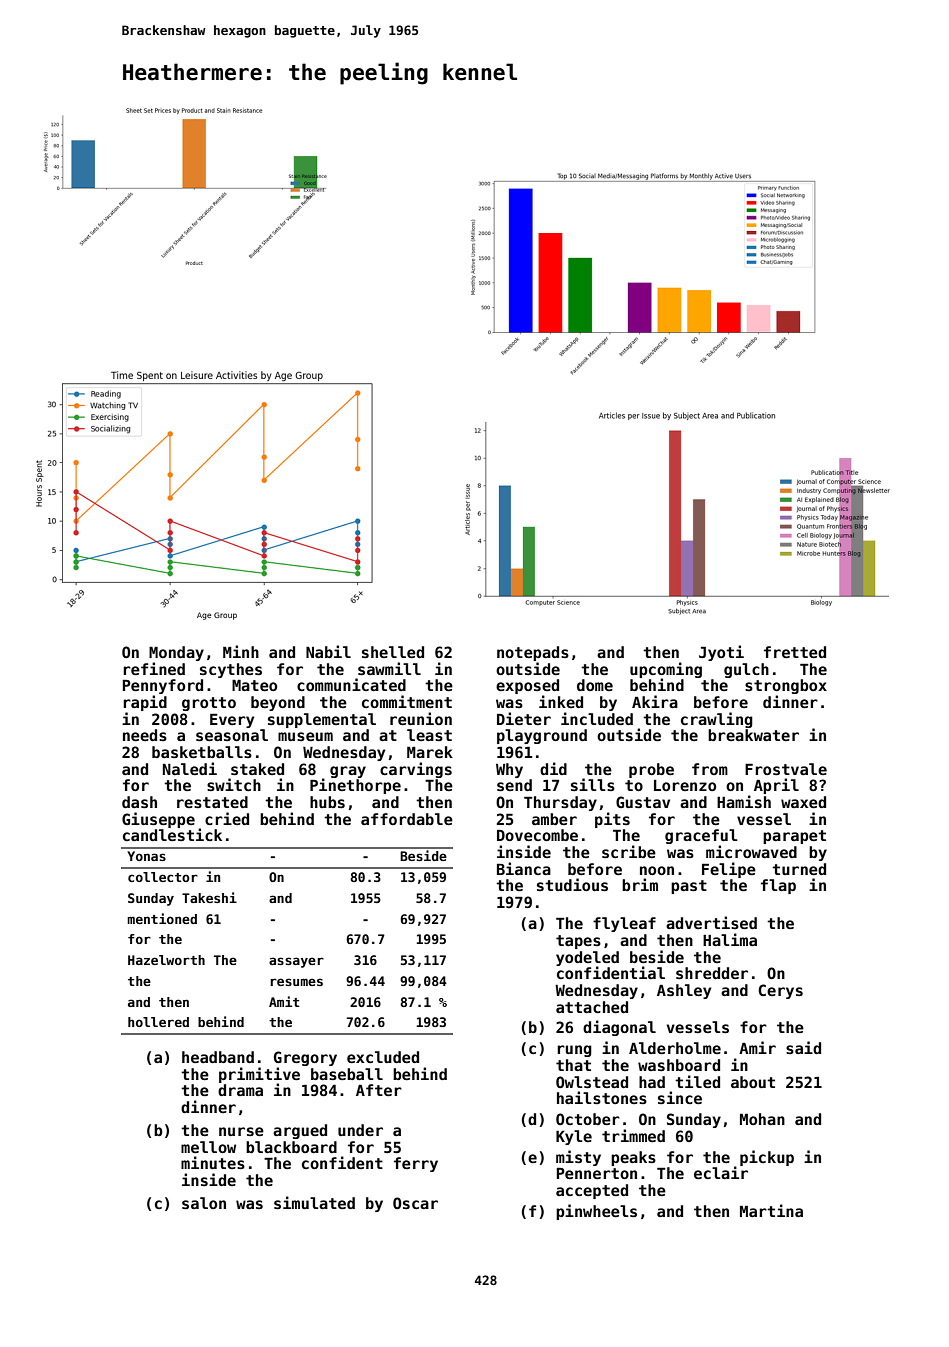 Image resolution: width=949 pixels, height=1347 pixels. Describe the element at coordinates (158, 1022) in the screenshot. I see `hollered` at that location.
